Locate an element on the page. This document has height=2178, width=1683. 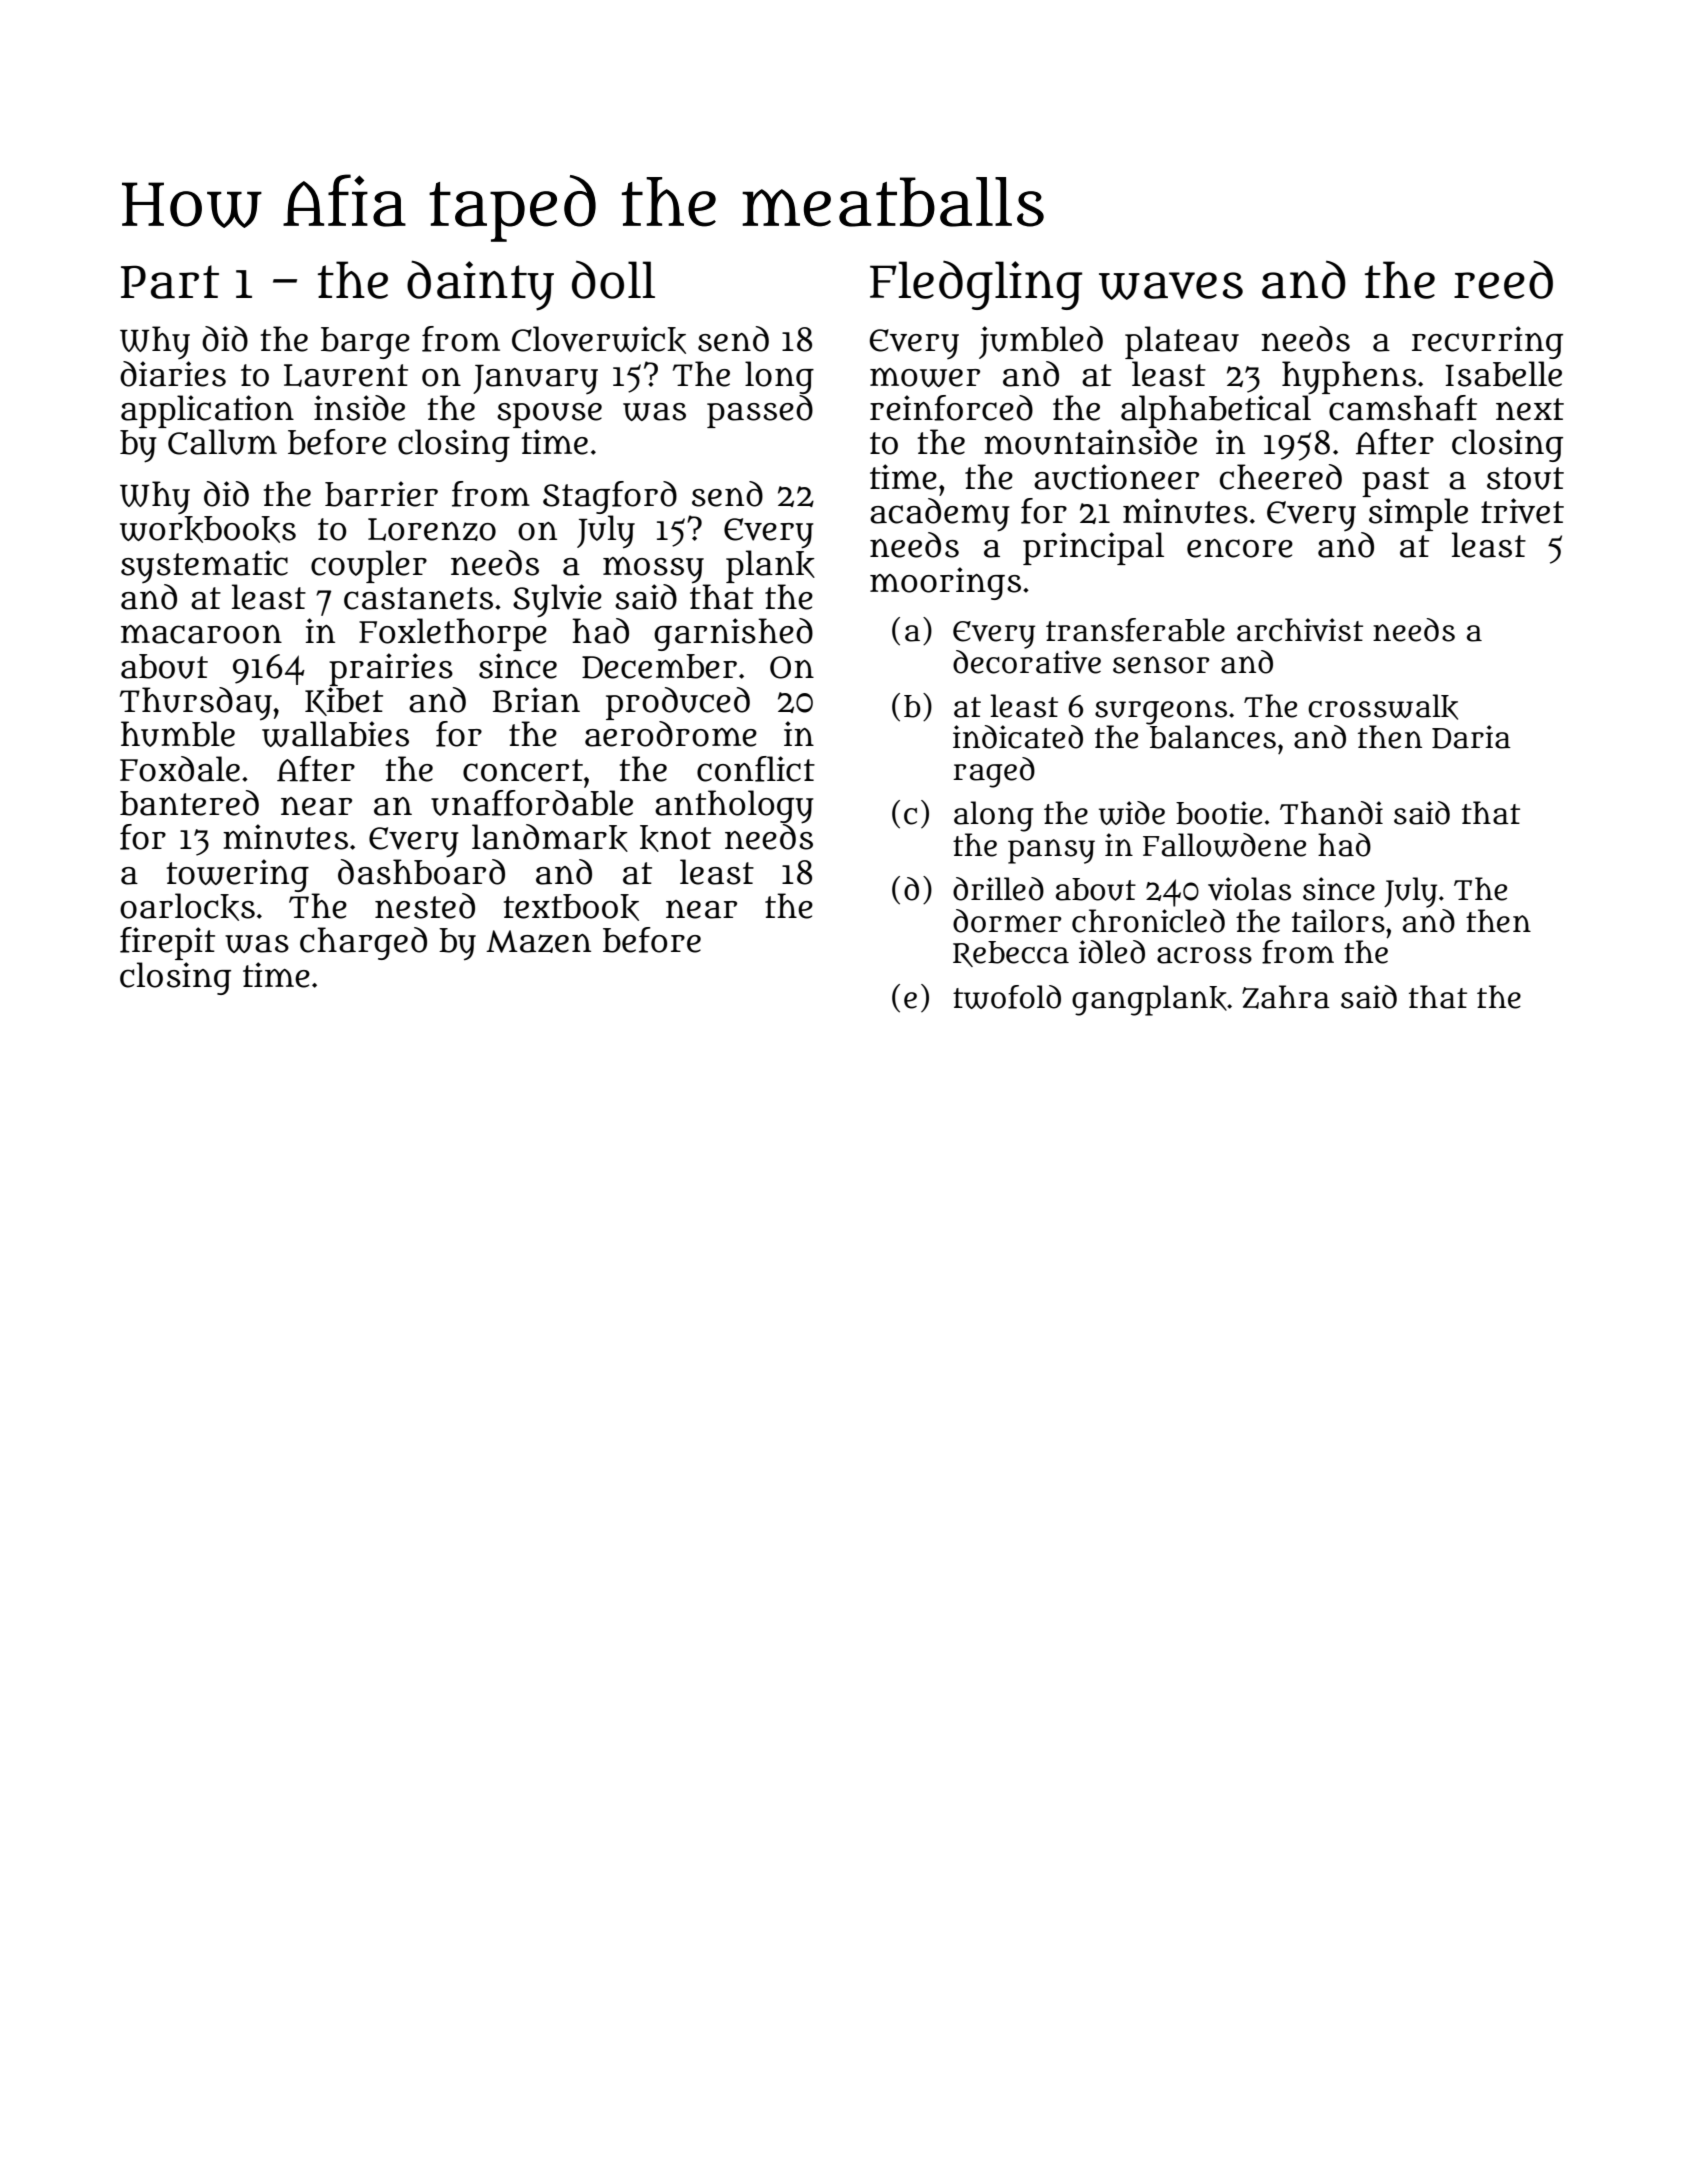
Isabelle is located at coordinates (1503, 374).
